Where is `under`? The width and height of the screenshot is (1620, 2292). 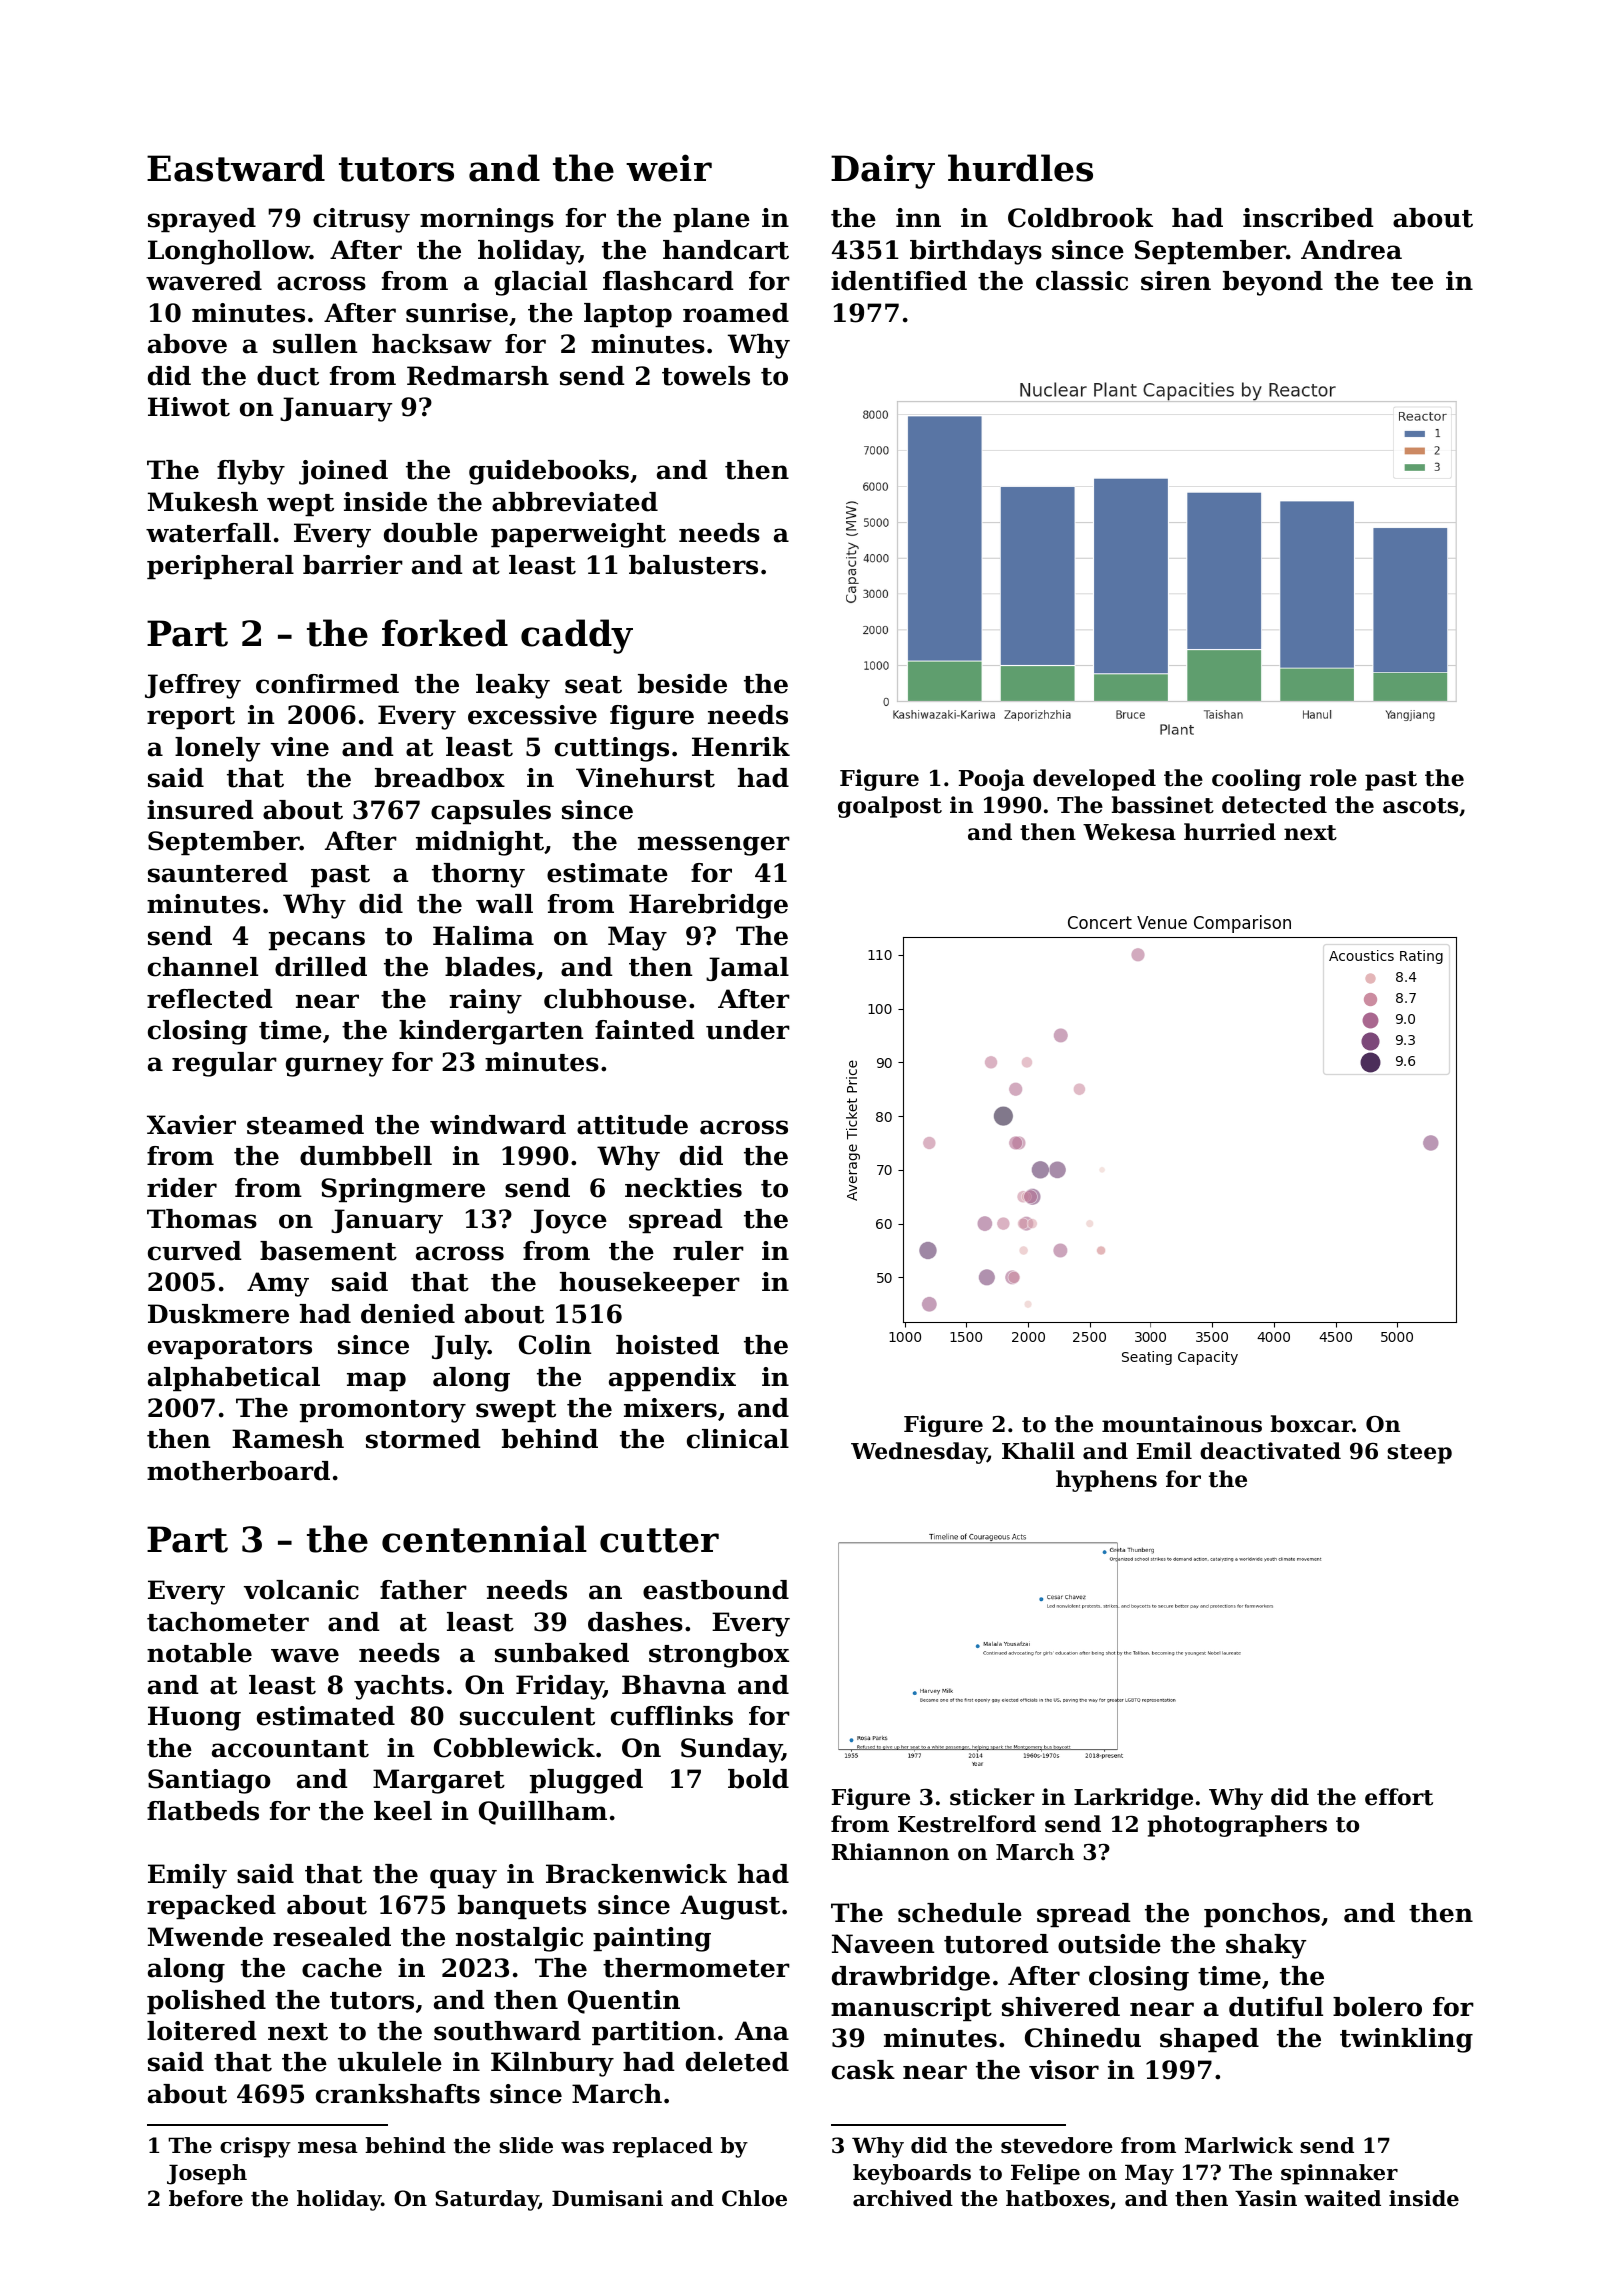
under is located at coordinates (748, 1030).
